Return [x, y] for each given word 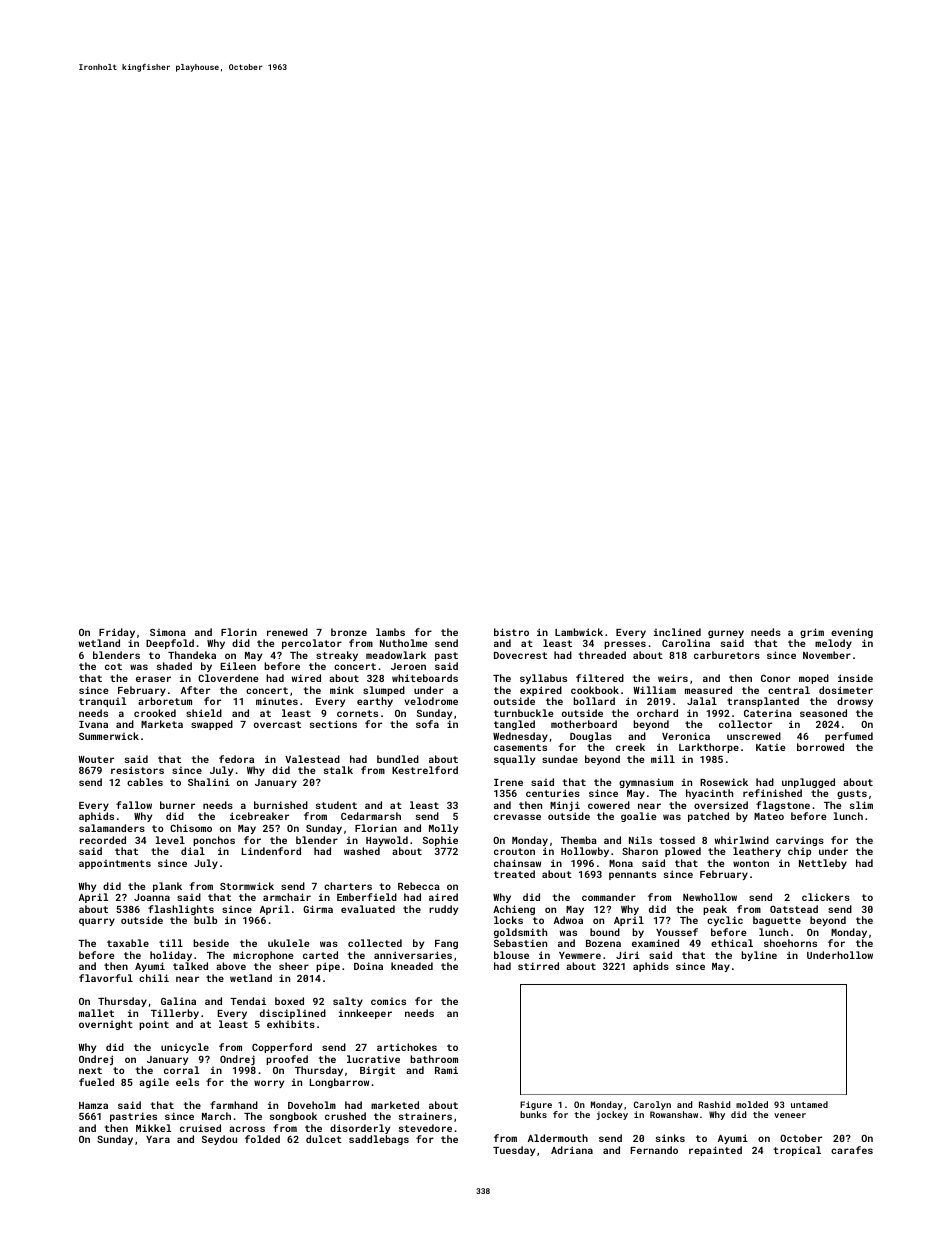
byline [759, 956]
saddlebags [379, 1140]
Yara [158, 1139]
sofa [427, 724]
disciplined [293, 1014]
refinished [772, 793]
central [789, 690]
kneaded [412, 966]
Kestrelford [425, 770]
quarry [97, 922]
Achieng [514, 910]
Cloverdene [228, 678]
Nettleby [823, 864]
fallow [134, 805]
